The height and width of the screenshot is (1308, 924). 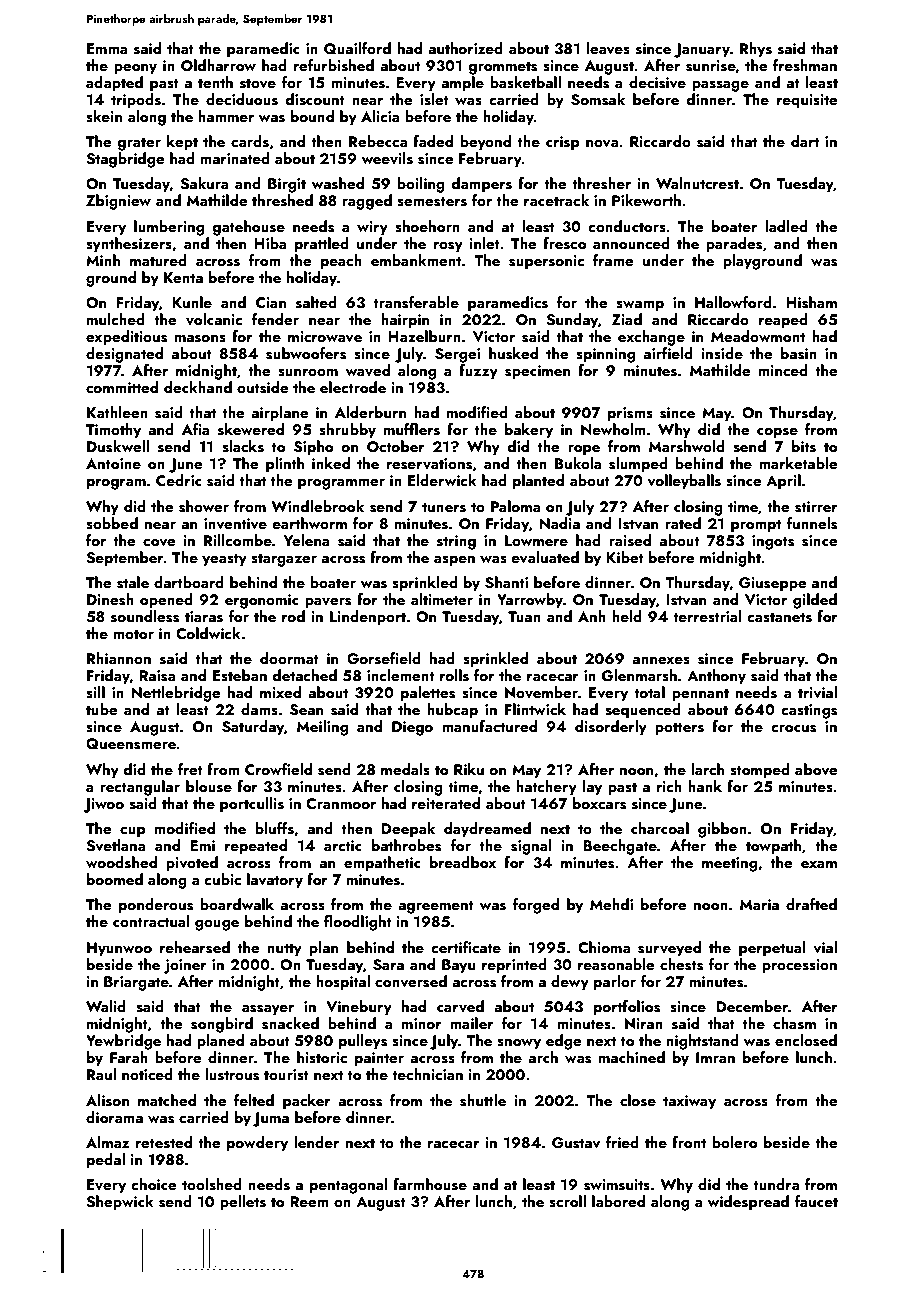 What do you see at coordinates (563, 143) in the screenshot?
I see `crisp` at bounding box center [563, 143].
